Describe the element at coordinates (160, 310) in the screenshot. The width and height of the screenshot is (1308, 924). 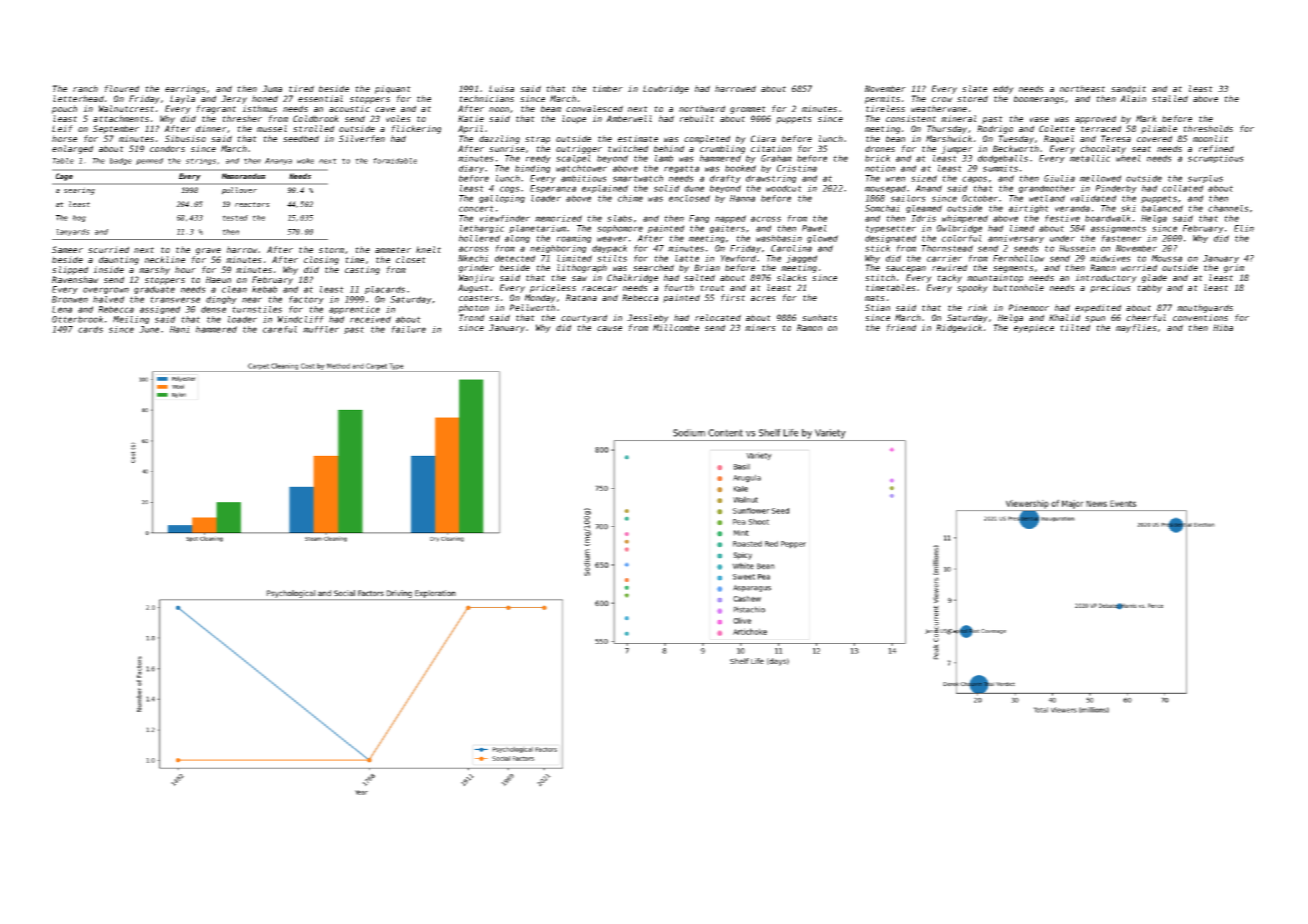
I see `assigned` at that location.
